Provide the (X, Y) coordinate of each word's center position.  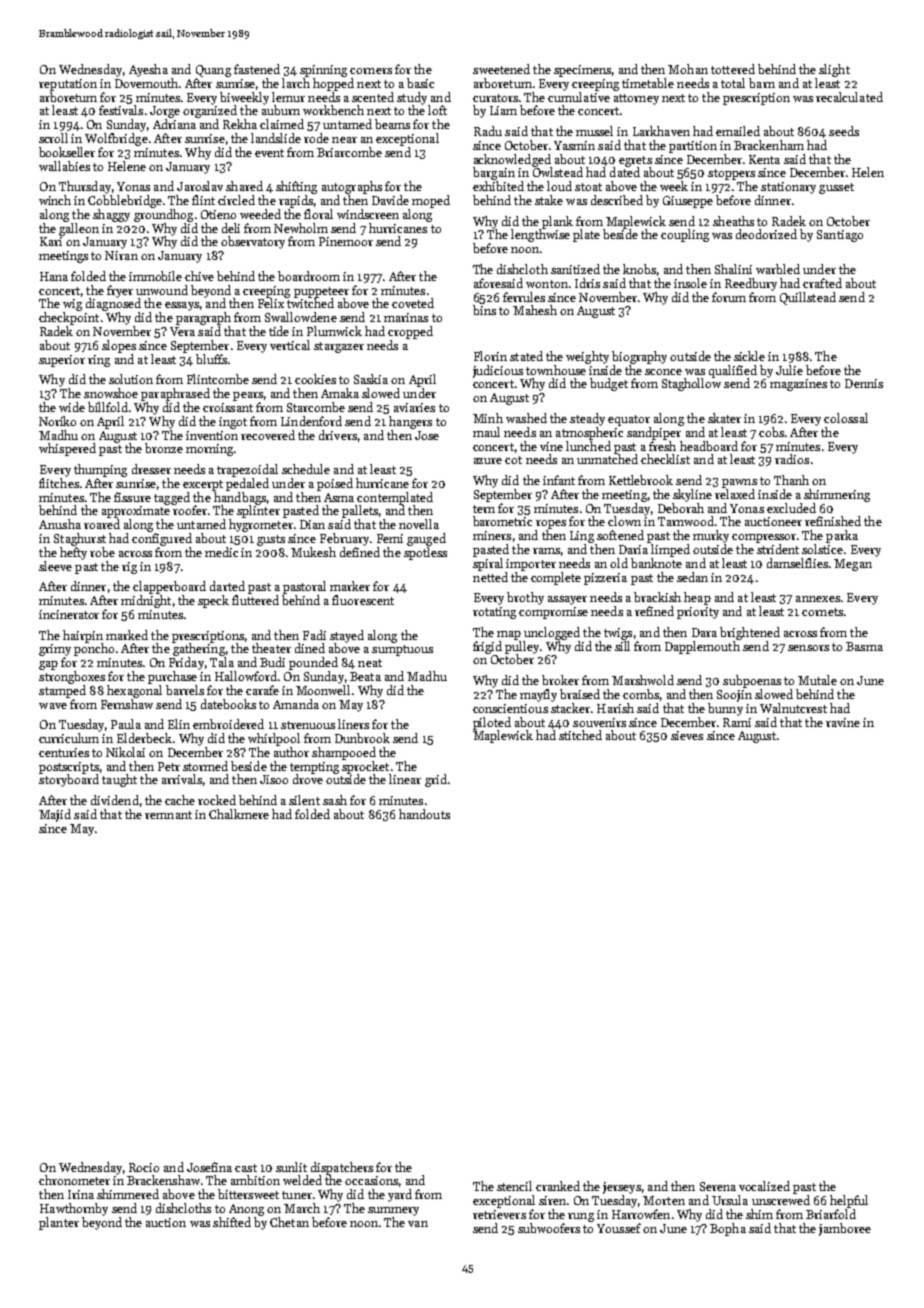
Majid (55, 815)
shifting (296, 187)
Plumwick (334, 331)
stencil (514, 1186)
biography (639, 357)
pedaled (247, 484)
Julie (789, 370)
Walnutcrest (793, 708)
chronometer (74, 1180)
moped (431, 201)
